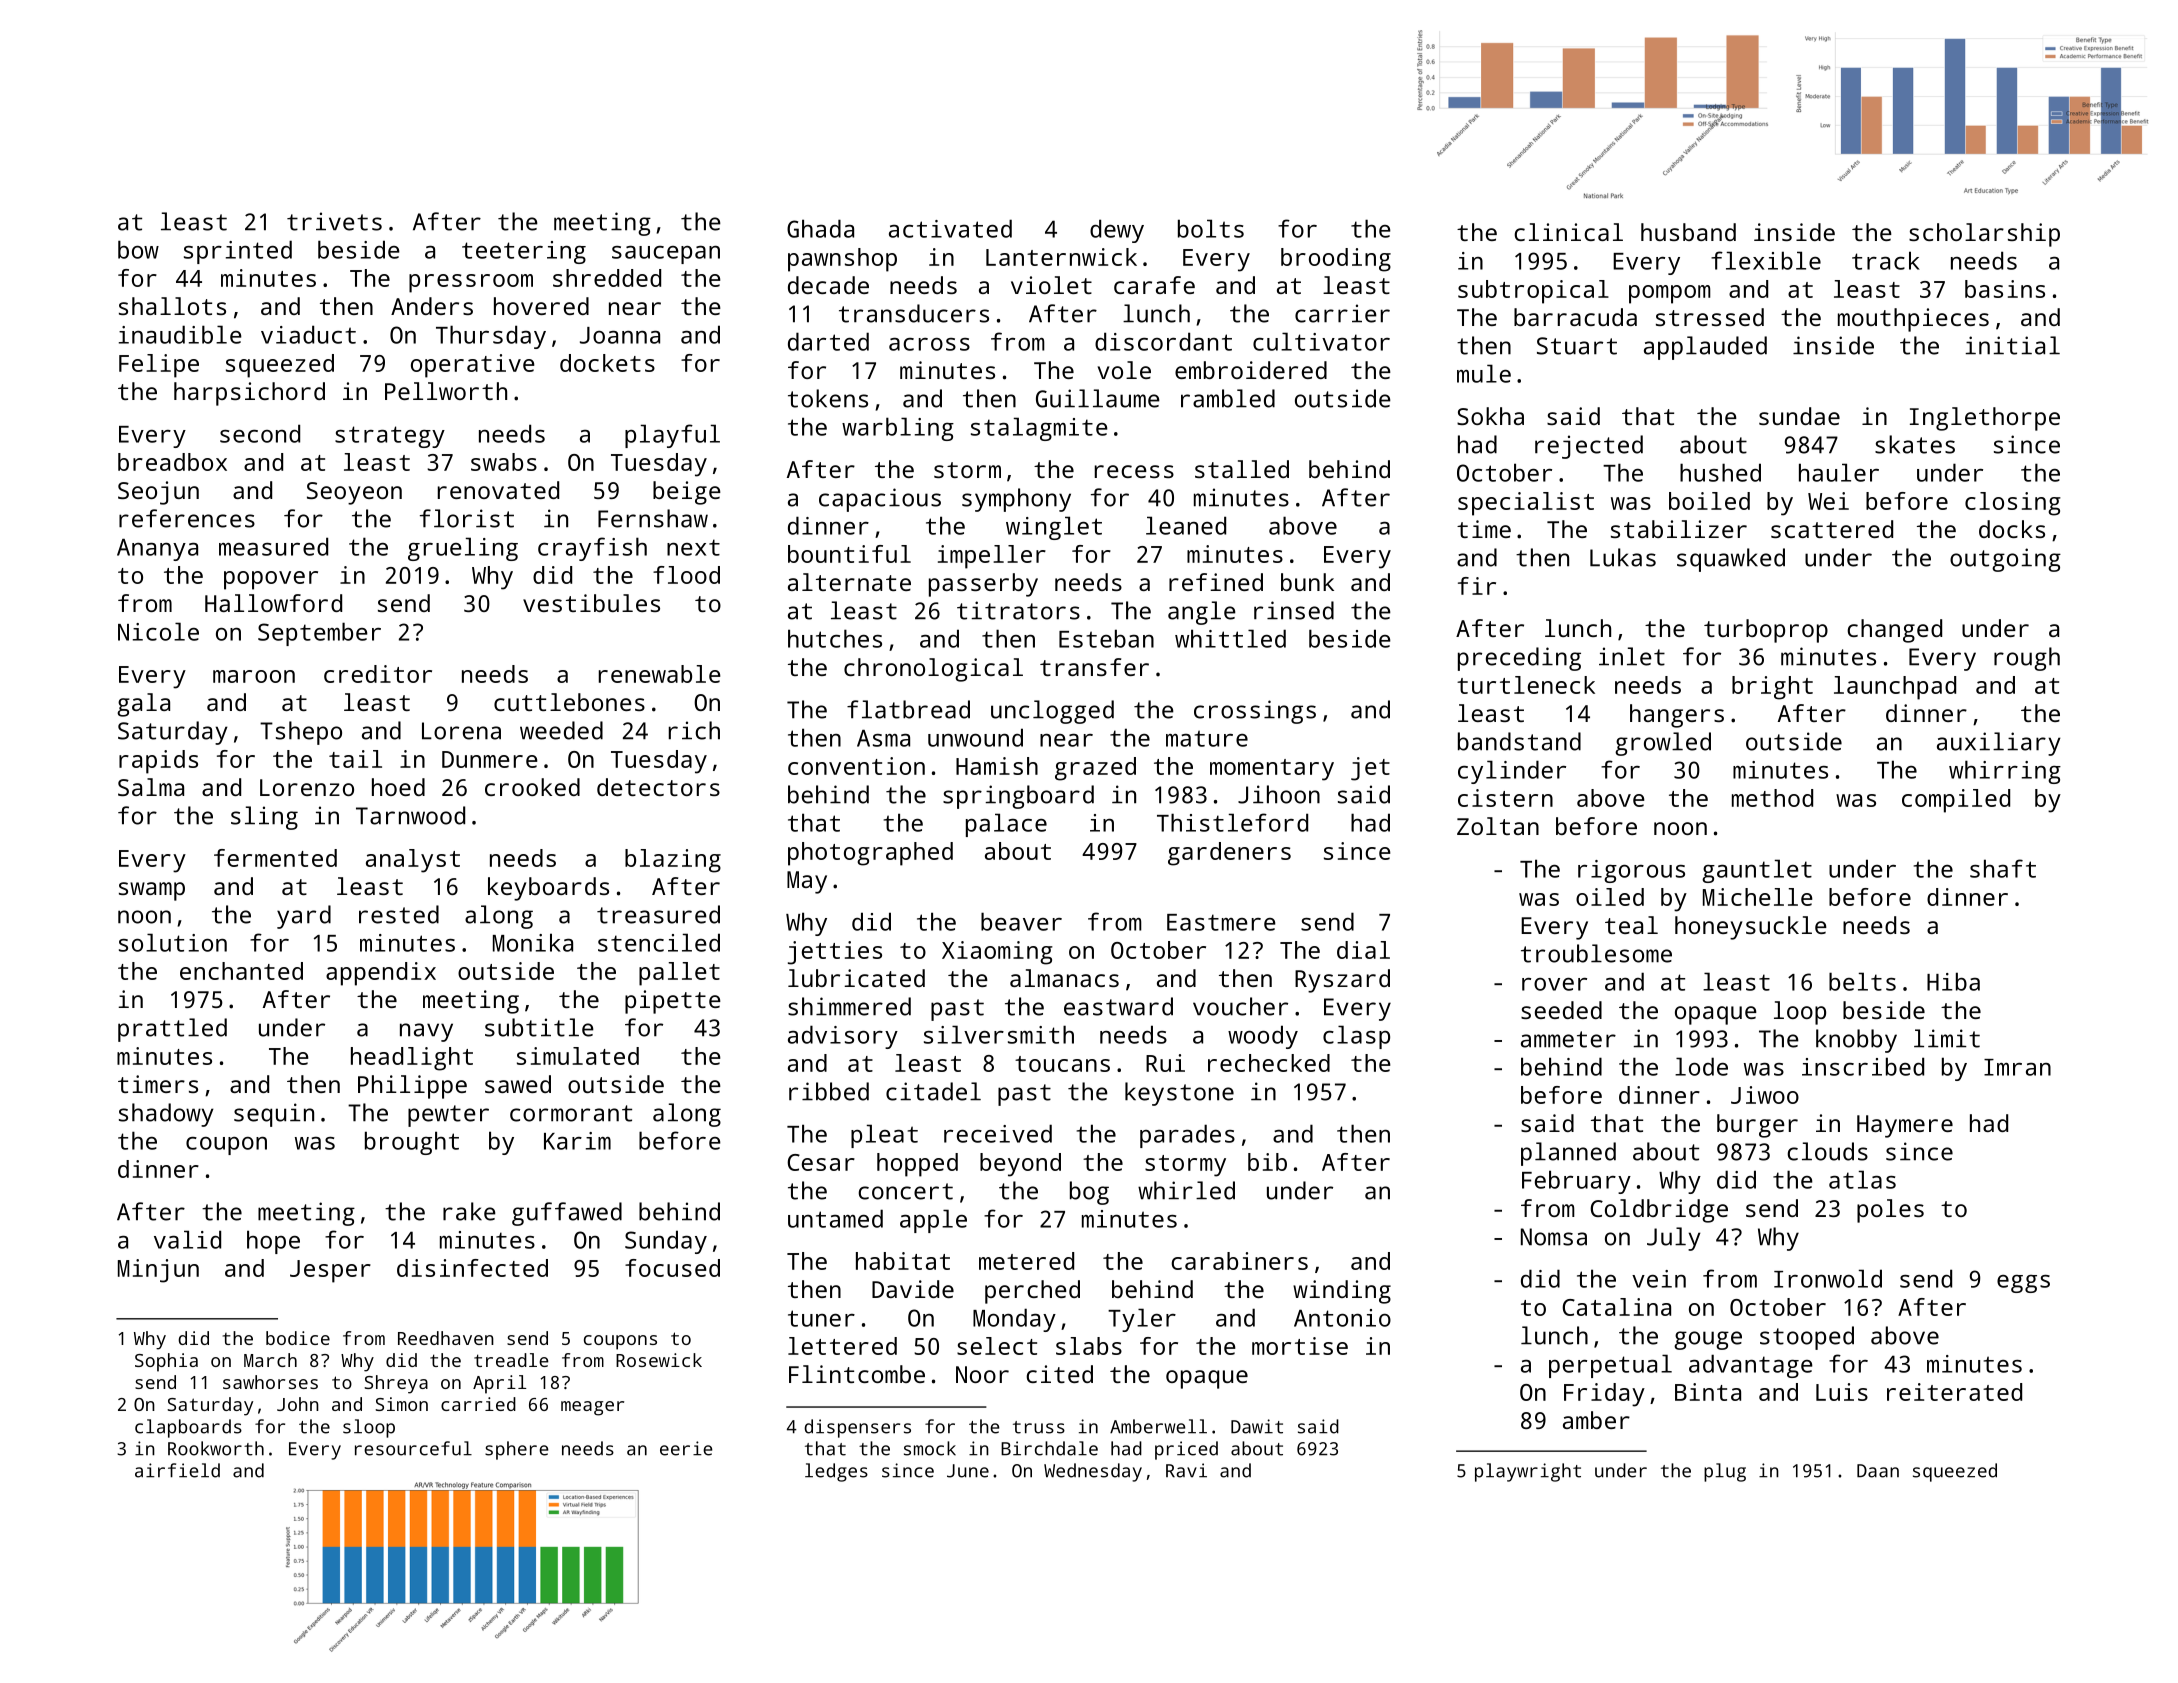 This screenshot has width=2178, height=1683. What do you see at coordinates (1568, 1039) in the screenshot?
I see `ammeter` at bounding box center [1568, 1039].
